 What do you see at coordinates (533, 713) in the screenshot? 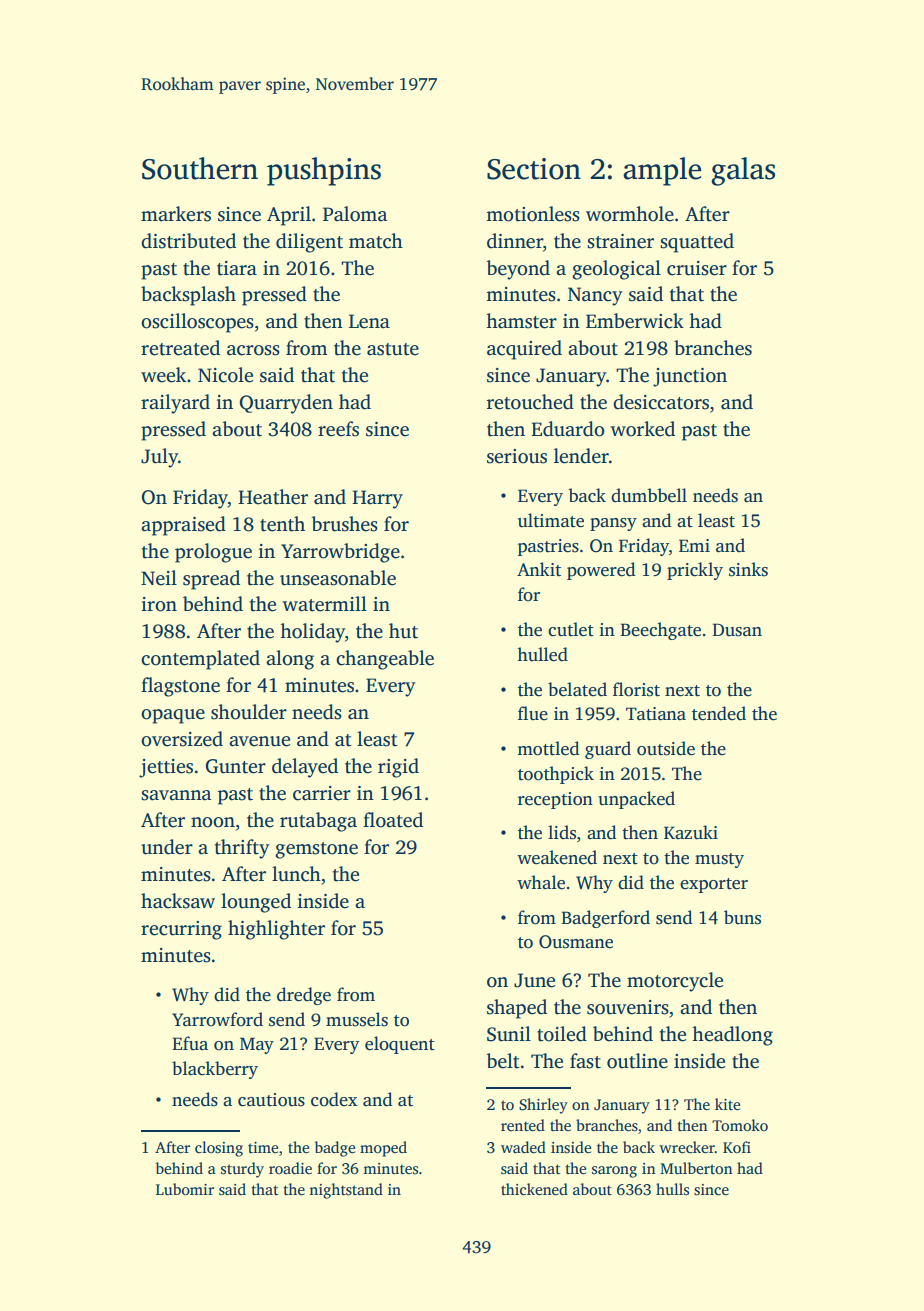
I see `flue` at bounding box center [533, 713].
